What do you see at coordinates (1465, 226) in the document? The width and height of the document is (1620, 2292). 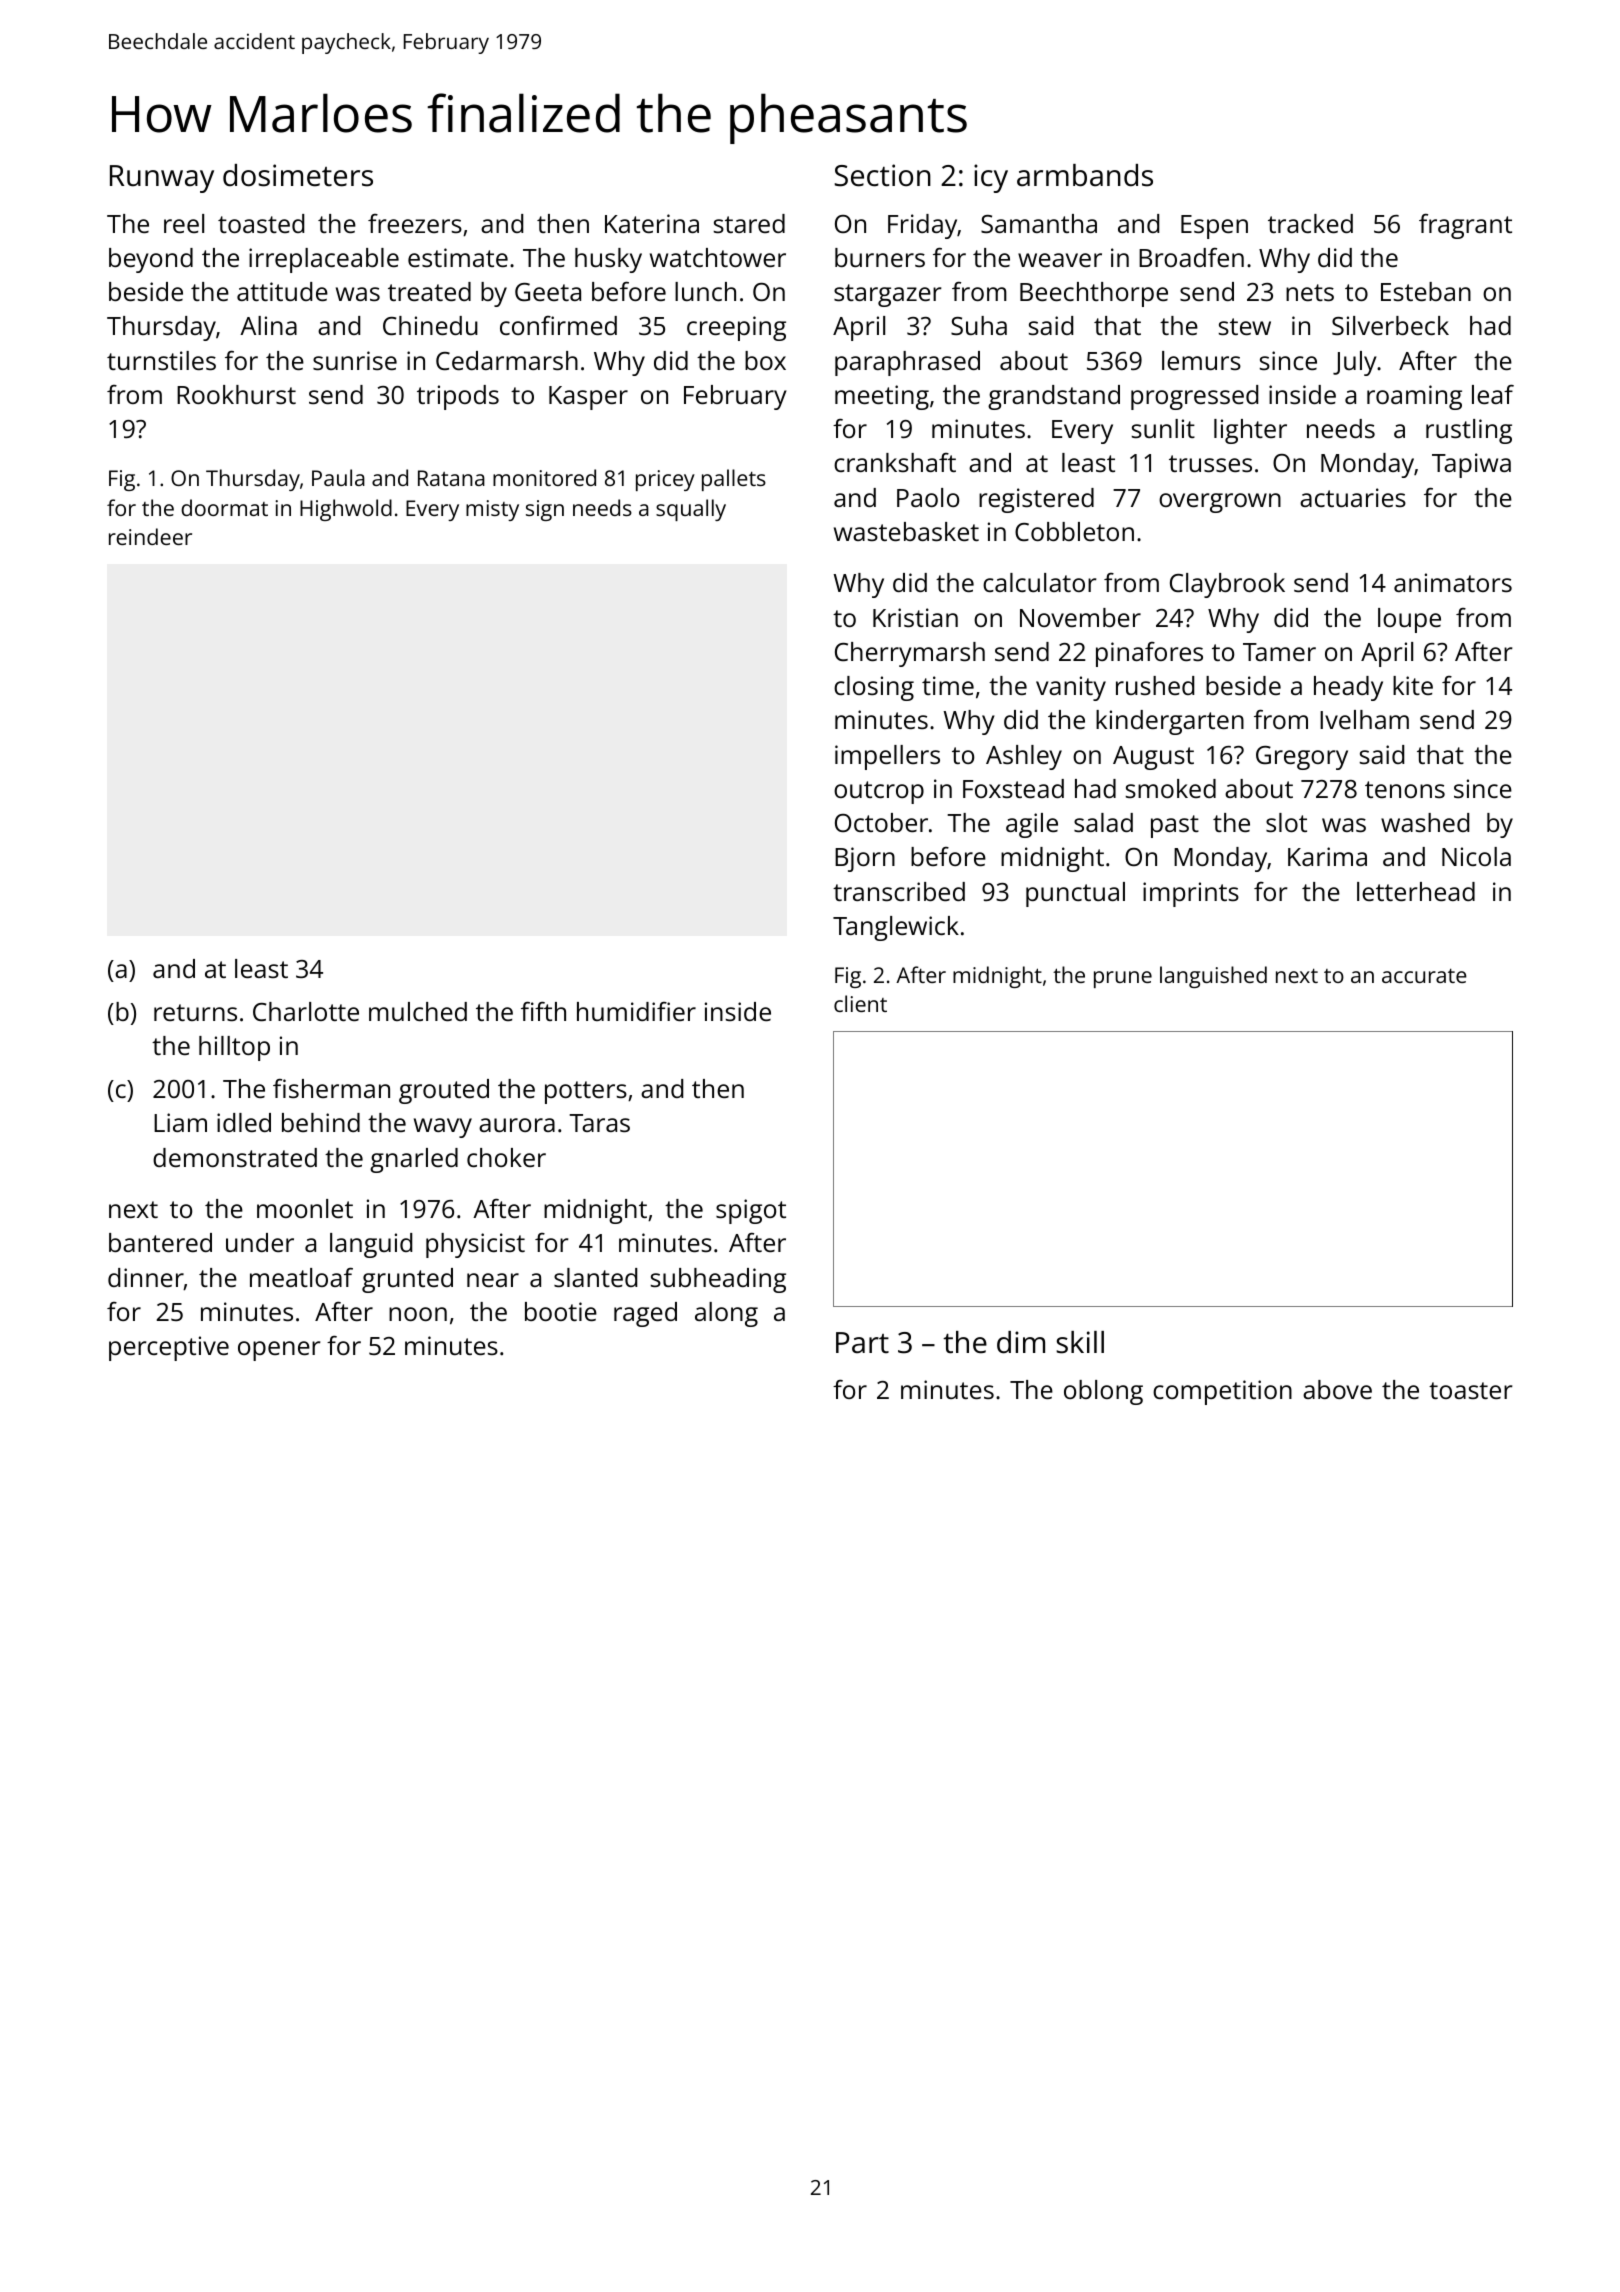 I see `fragrant` at bounding box center [1465, 226].
